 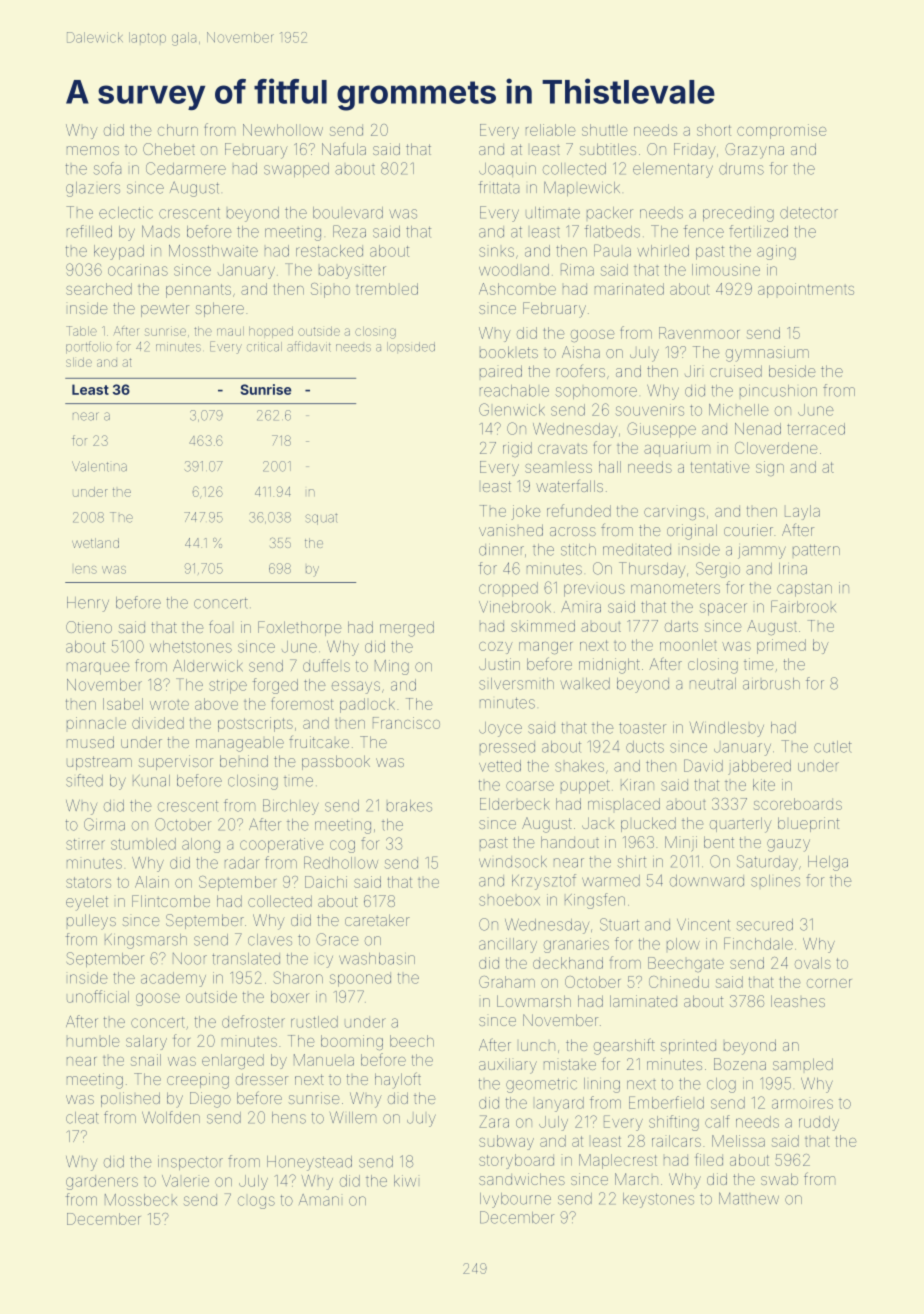 What do you see at coordinates (93, 189) in the screenshot?
I see `glaziers` at bounding box center [93, 189].
